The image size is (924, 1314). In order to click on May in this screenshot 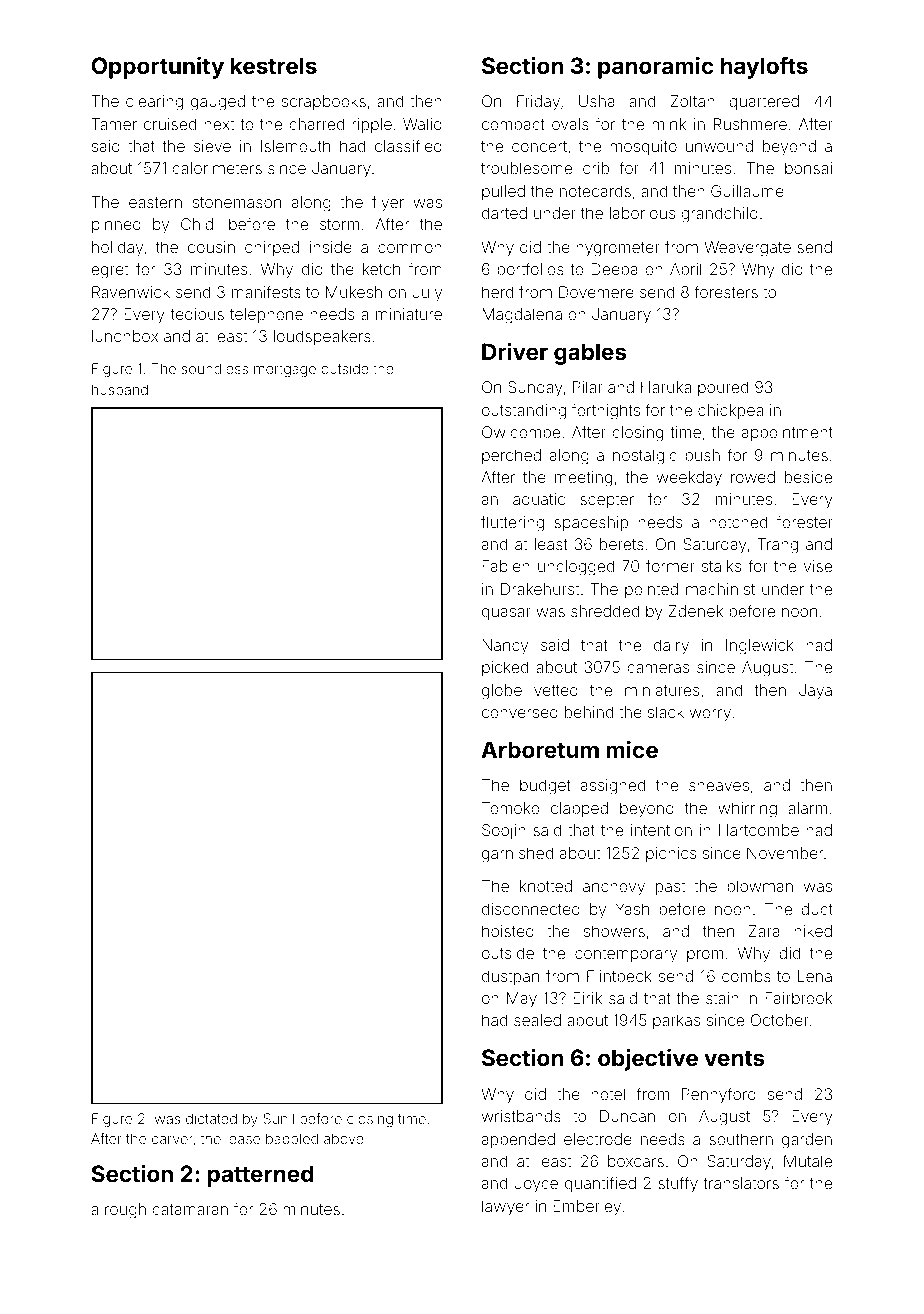, I will do `click(522, 1000)`.
